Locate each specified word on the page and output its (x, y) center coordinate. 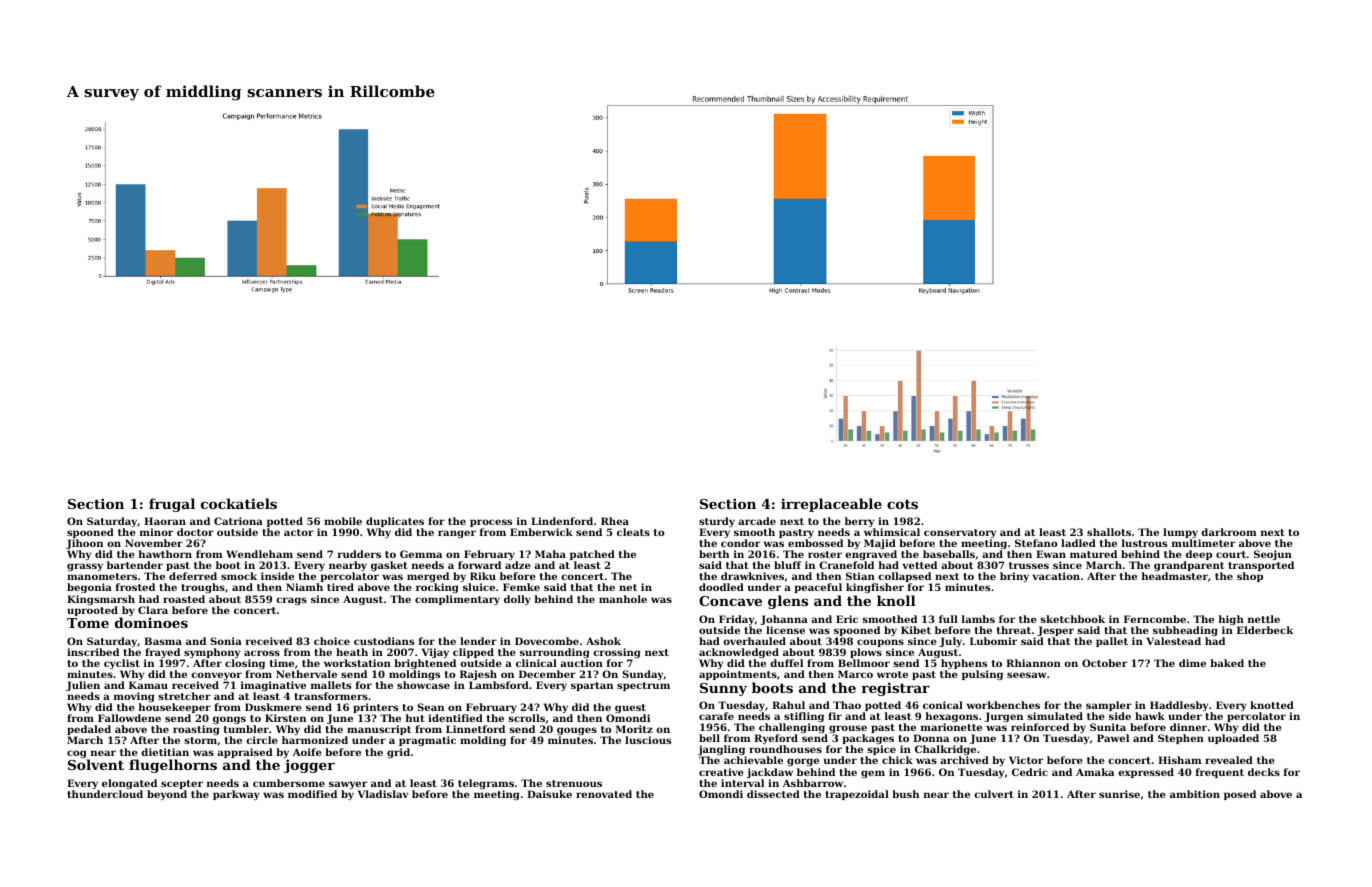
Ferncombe (1155, 619)
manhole (623, 599)
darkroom (1229, 532)
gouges (577, 732)
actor (299, 532)
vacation (1056, 576)
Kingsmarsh (101, 600)
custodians (384, 641)
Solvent (96, 764)
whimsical (892, 532)
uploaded (1233, 739)
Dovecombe (547, 641)
